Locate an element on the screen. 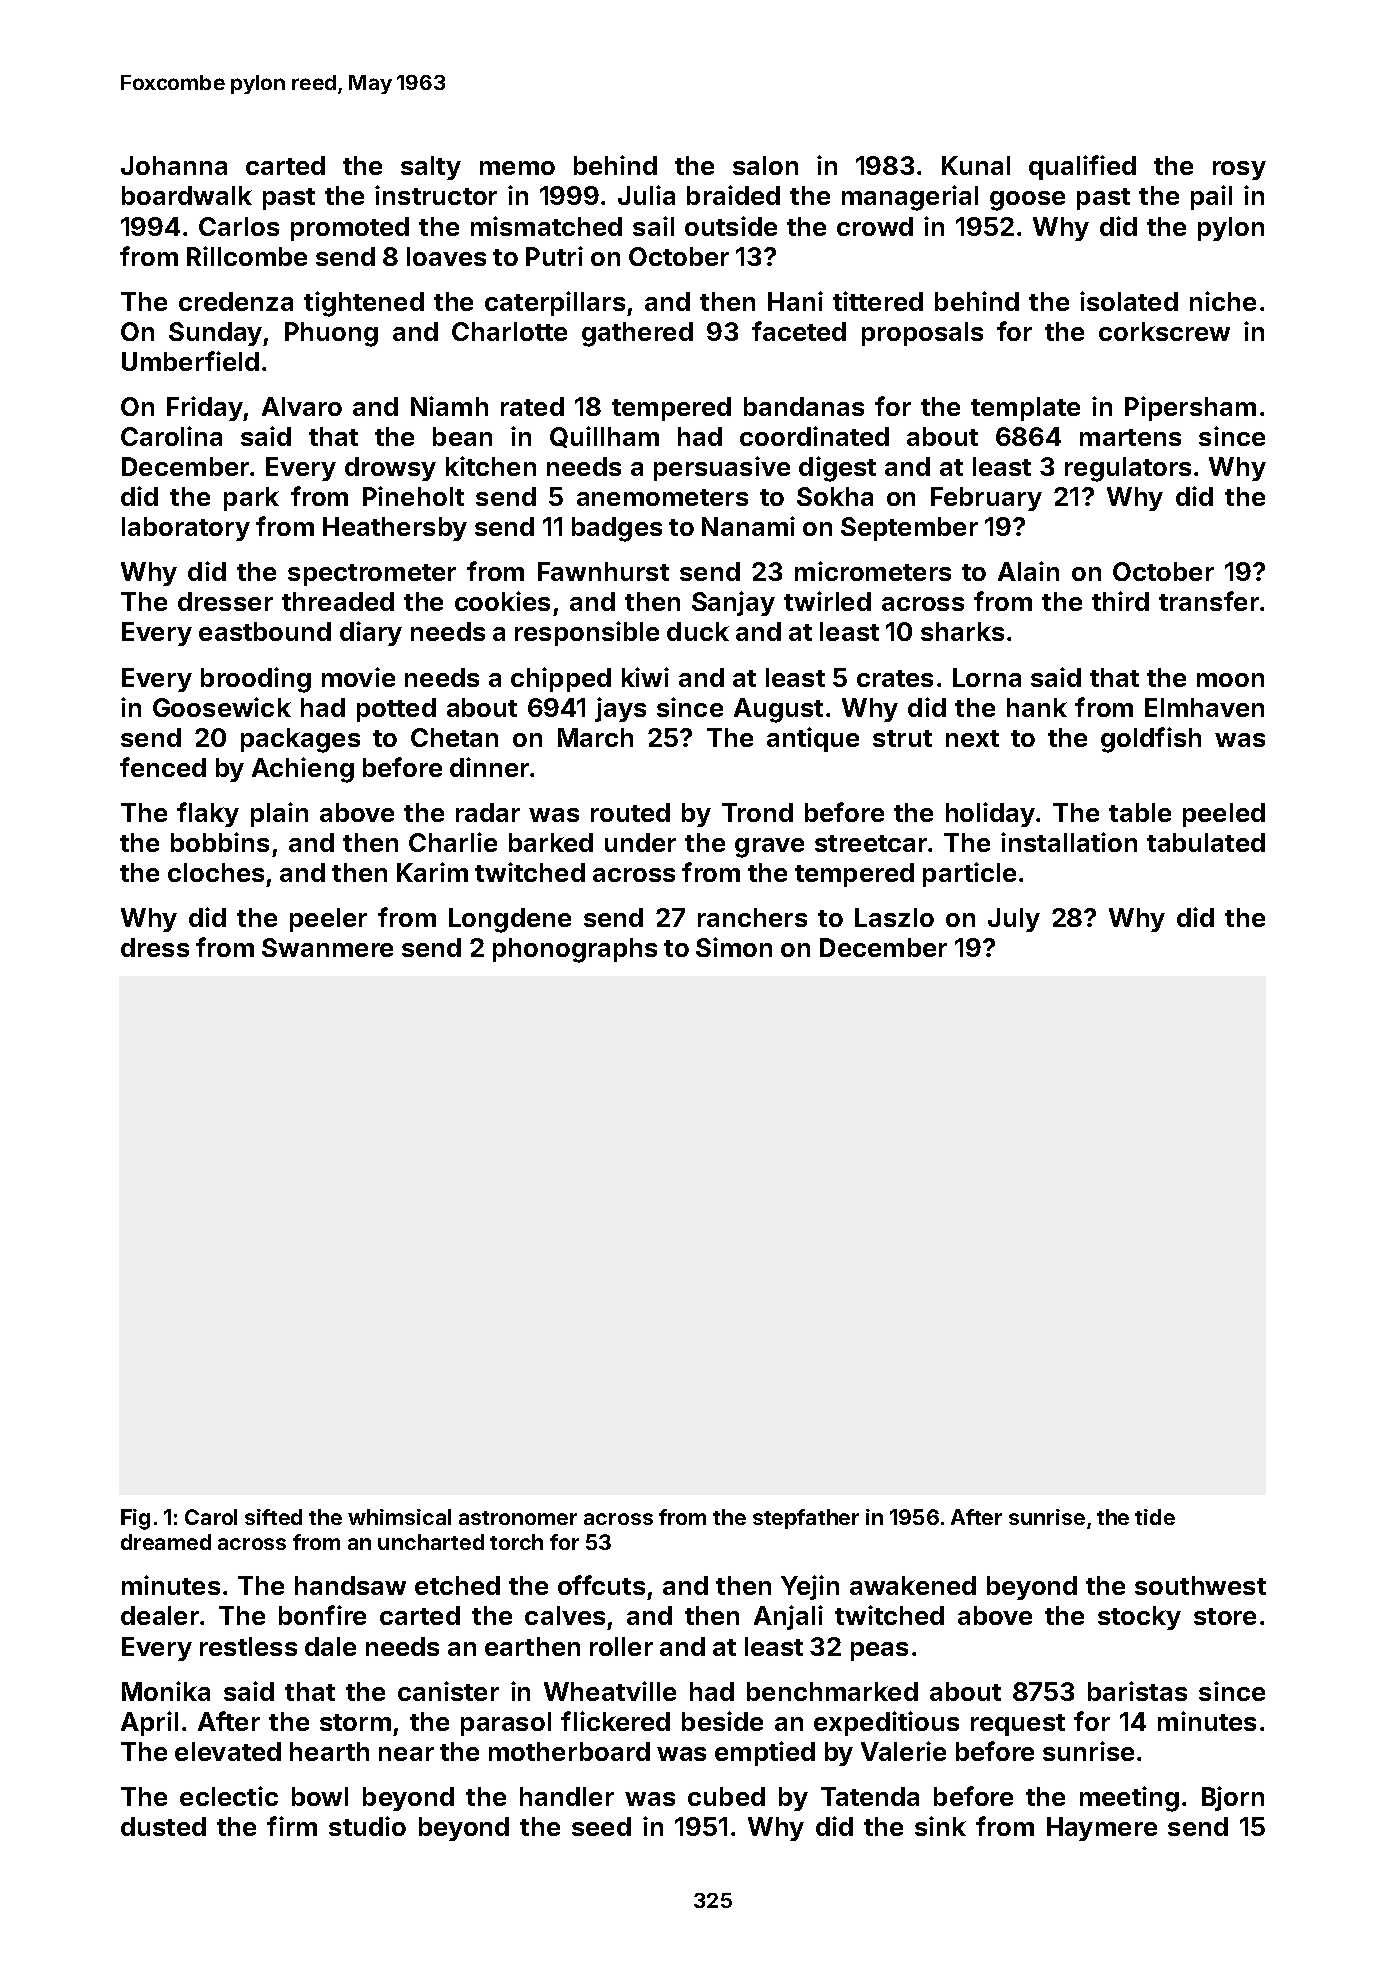  sink is located at coordinates (940, 1826).
